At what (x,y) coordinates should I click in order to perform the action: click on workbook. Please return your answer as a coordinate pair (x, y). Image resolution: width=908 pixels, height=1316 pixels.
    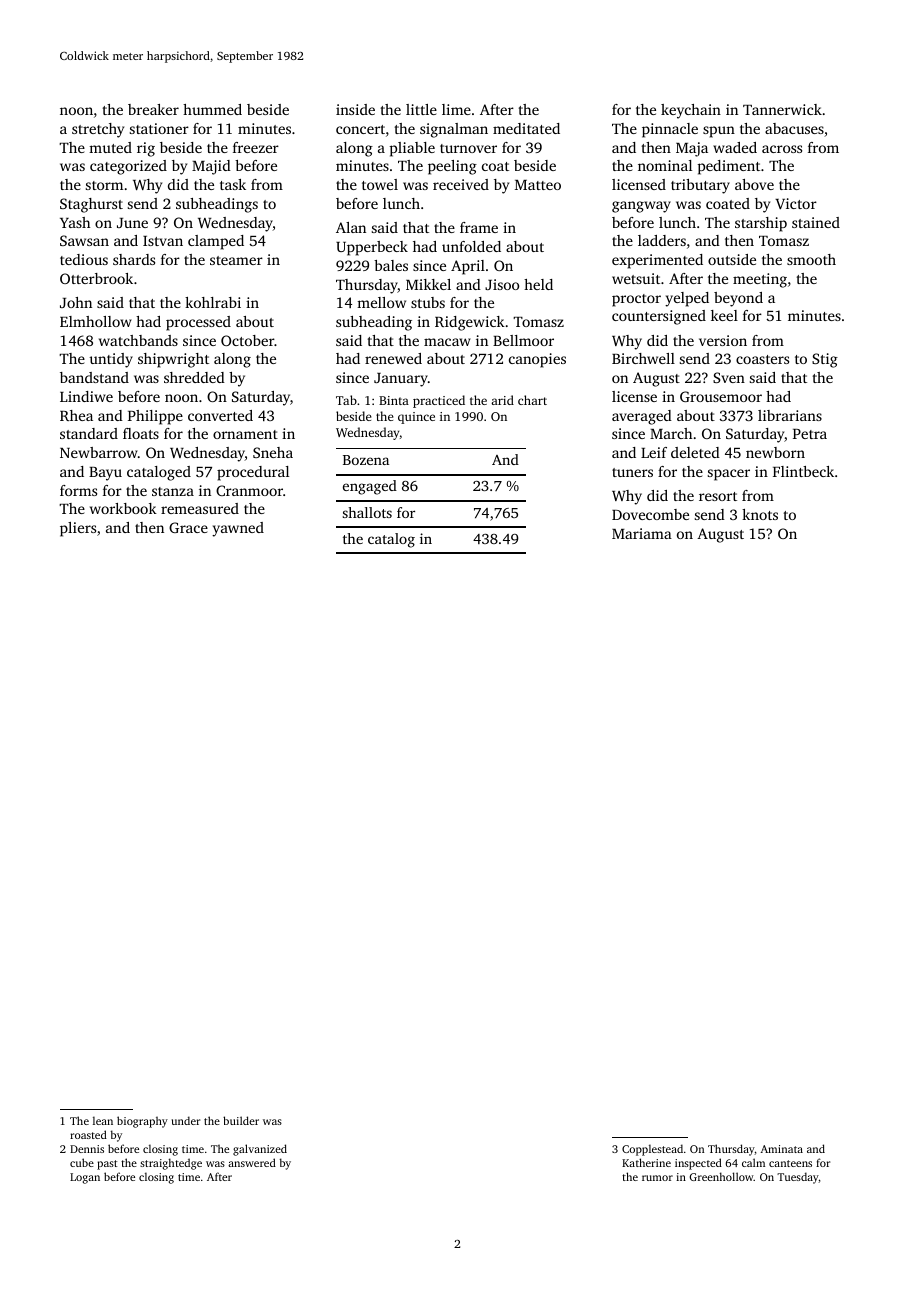
    Looking at the image, I should click on (123, 508).
